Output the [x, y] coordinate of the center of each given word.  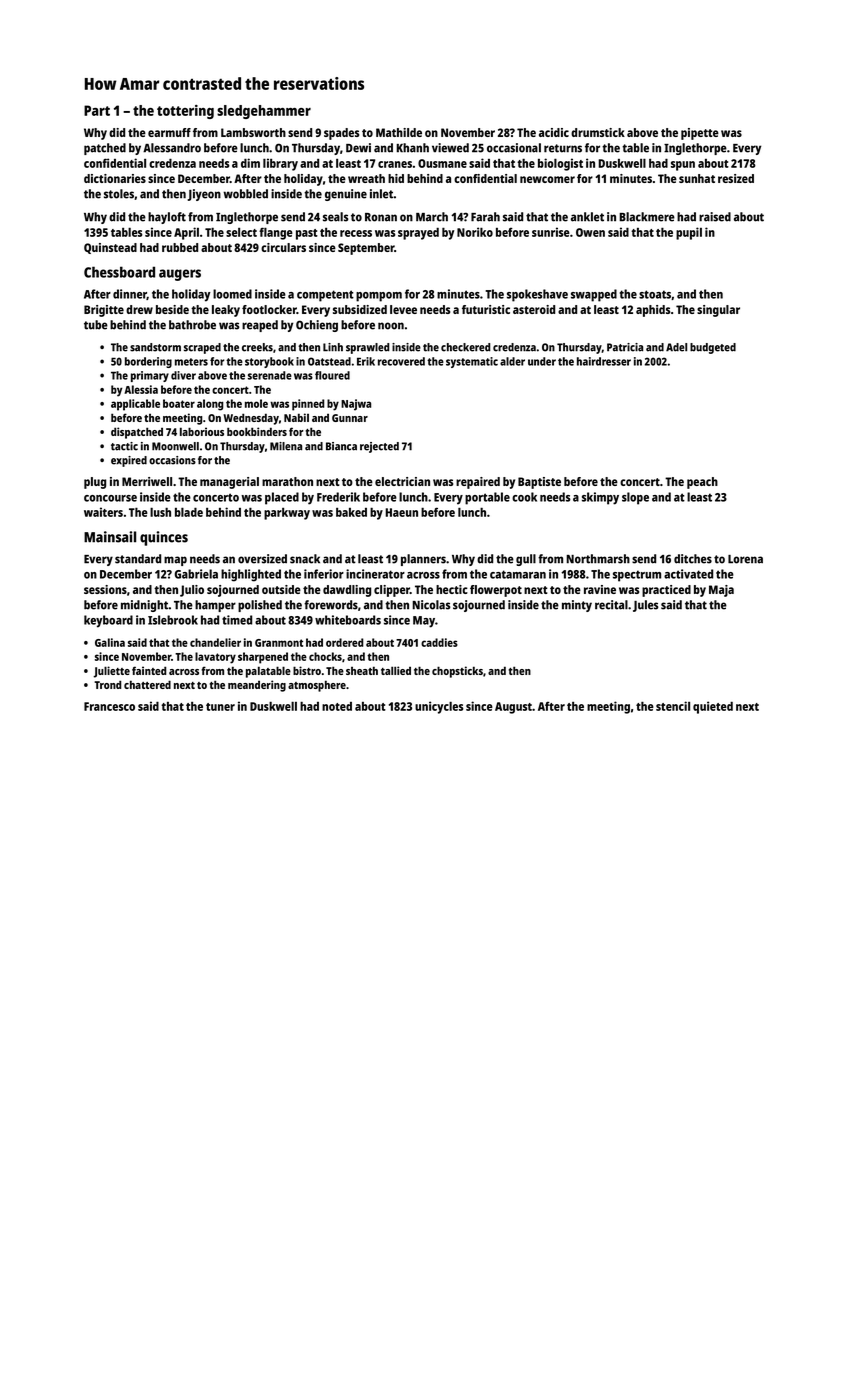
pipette [700, 134]
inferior [324, 574]
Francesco [109, 706]
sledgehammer [264, 112]
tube [96, 325]
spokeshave [537, 295]
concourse [110, 498]
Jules [646, 606]
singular [718, 311]
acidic [554, 132]
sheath [362, 670]
